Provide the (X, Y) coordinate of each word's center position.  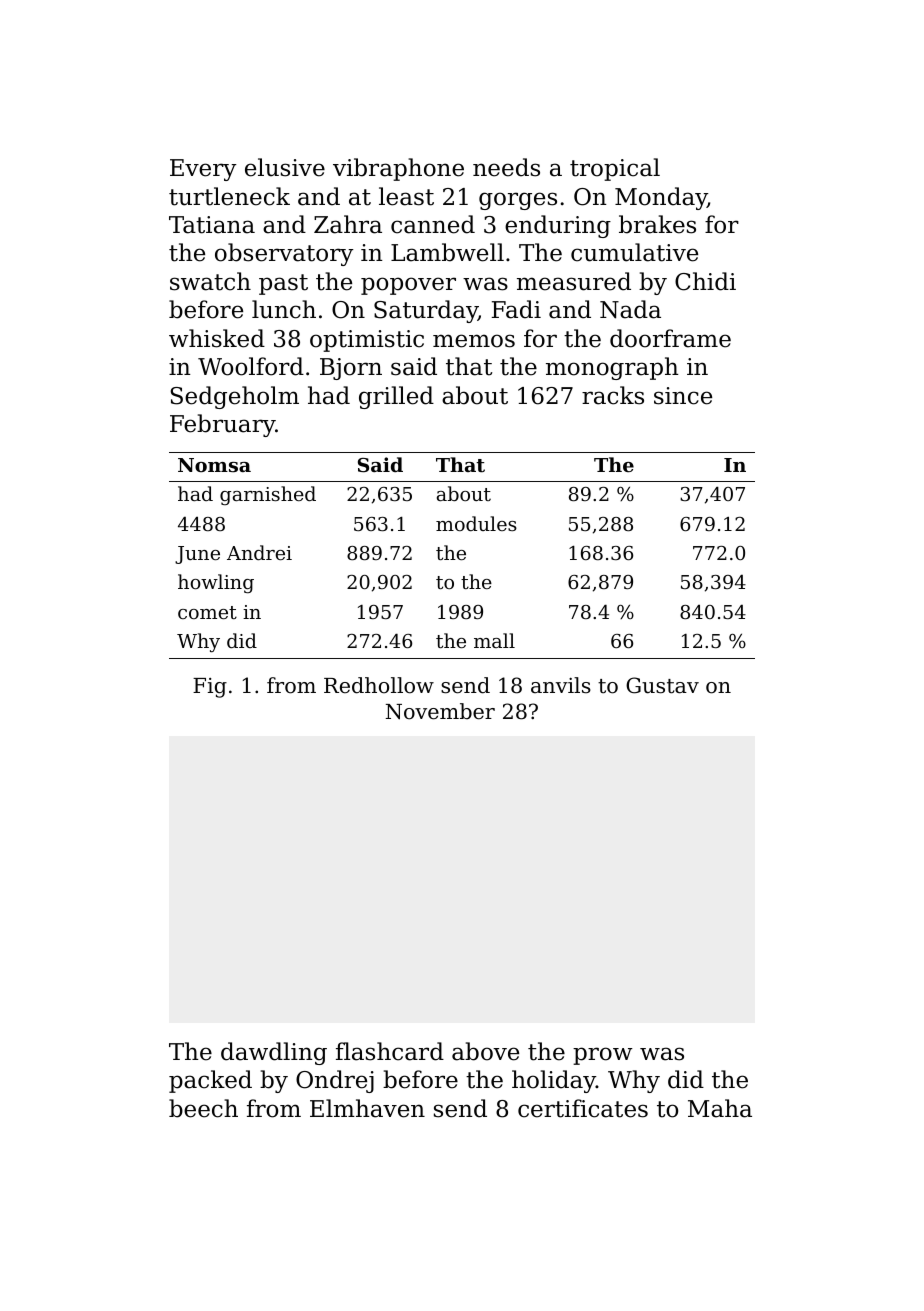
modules (476, 523)
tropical (615, 169)
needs (506, 167)
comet (207, 612)
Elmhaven (367, 1108)
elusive (285, 167)
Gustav (662, 685)
